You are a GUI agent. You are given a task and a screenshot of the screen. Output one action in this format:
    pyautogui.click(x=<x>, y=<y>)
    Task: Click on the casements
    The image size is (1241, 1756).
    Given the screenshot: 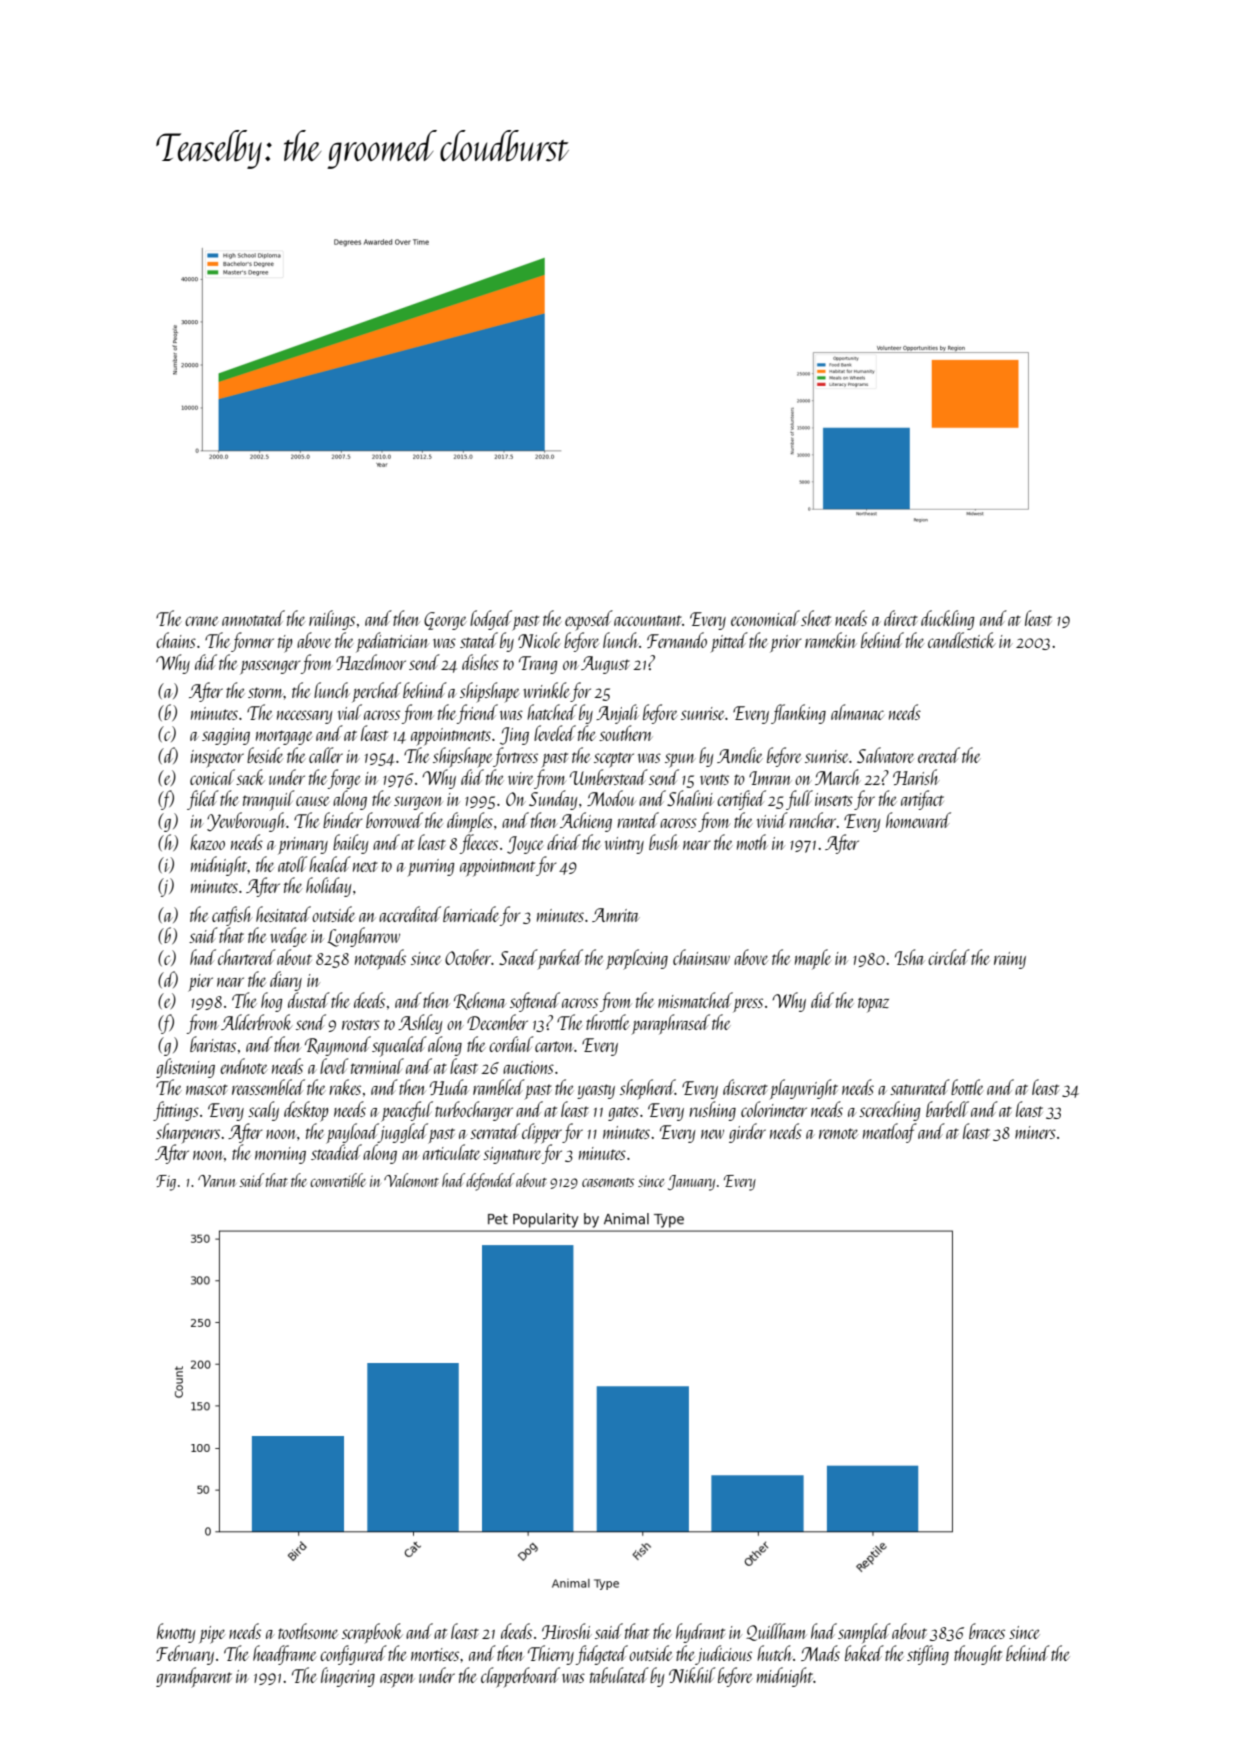 What is the action you would take?
    pyautogui.click(x=608, y=1182)
